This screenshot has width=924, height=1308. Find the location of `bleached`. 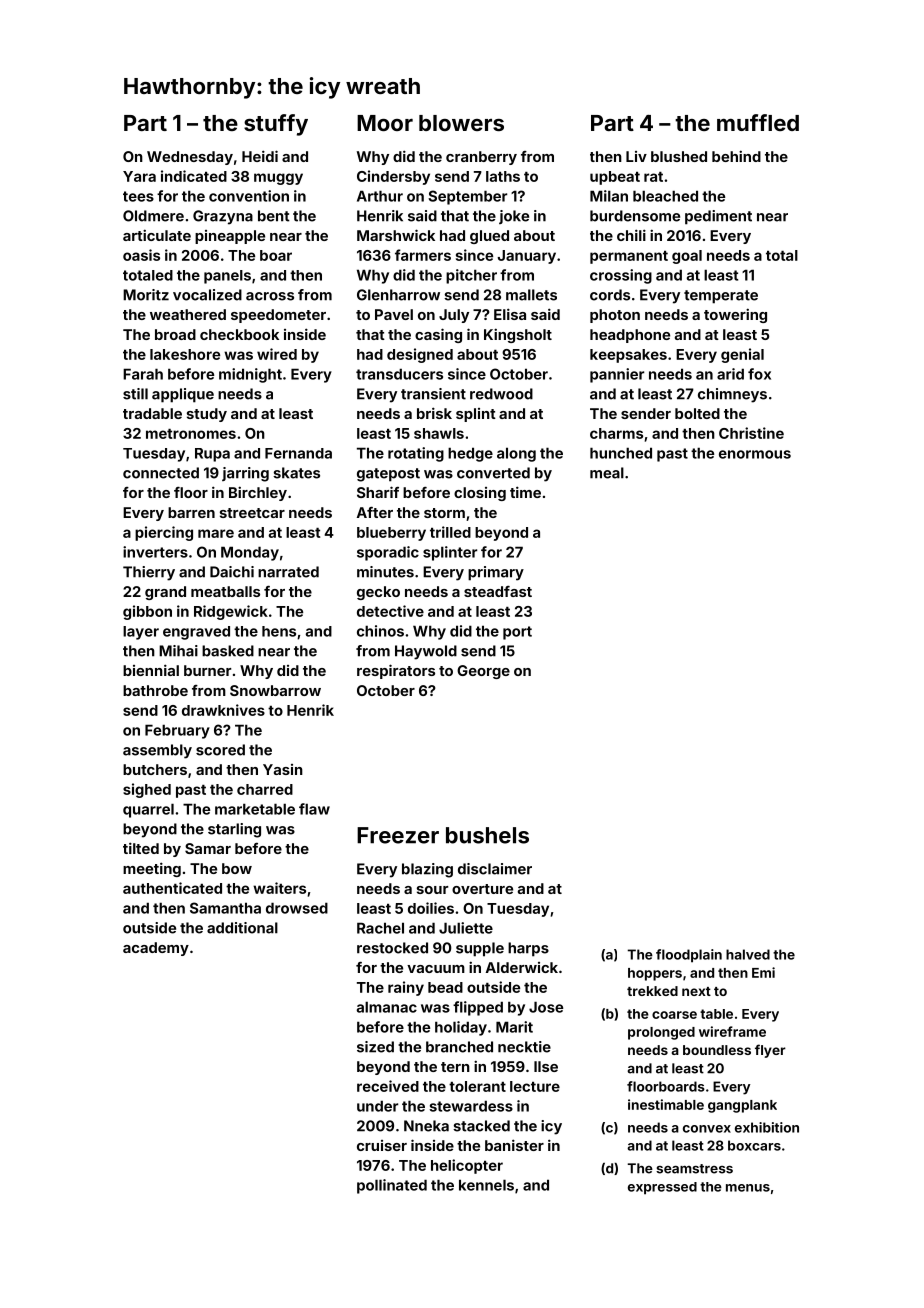

bleached is located at coordinates (665, 196).
